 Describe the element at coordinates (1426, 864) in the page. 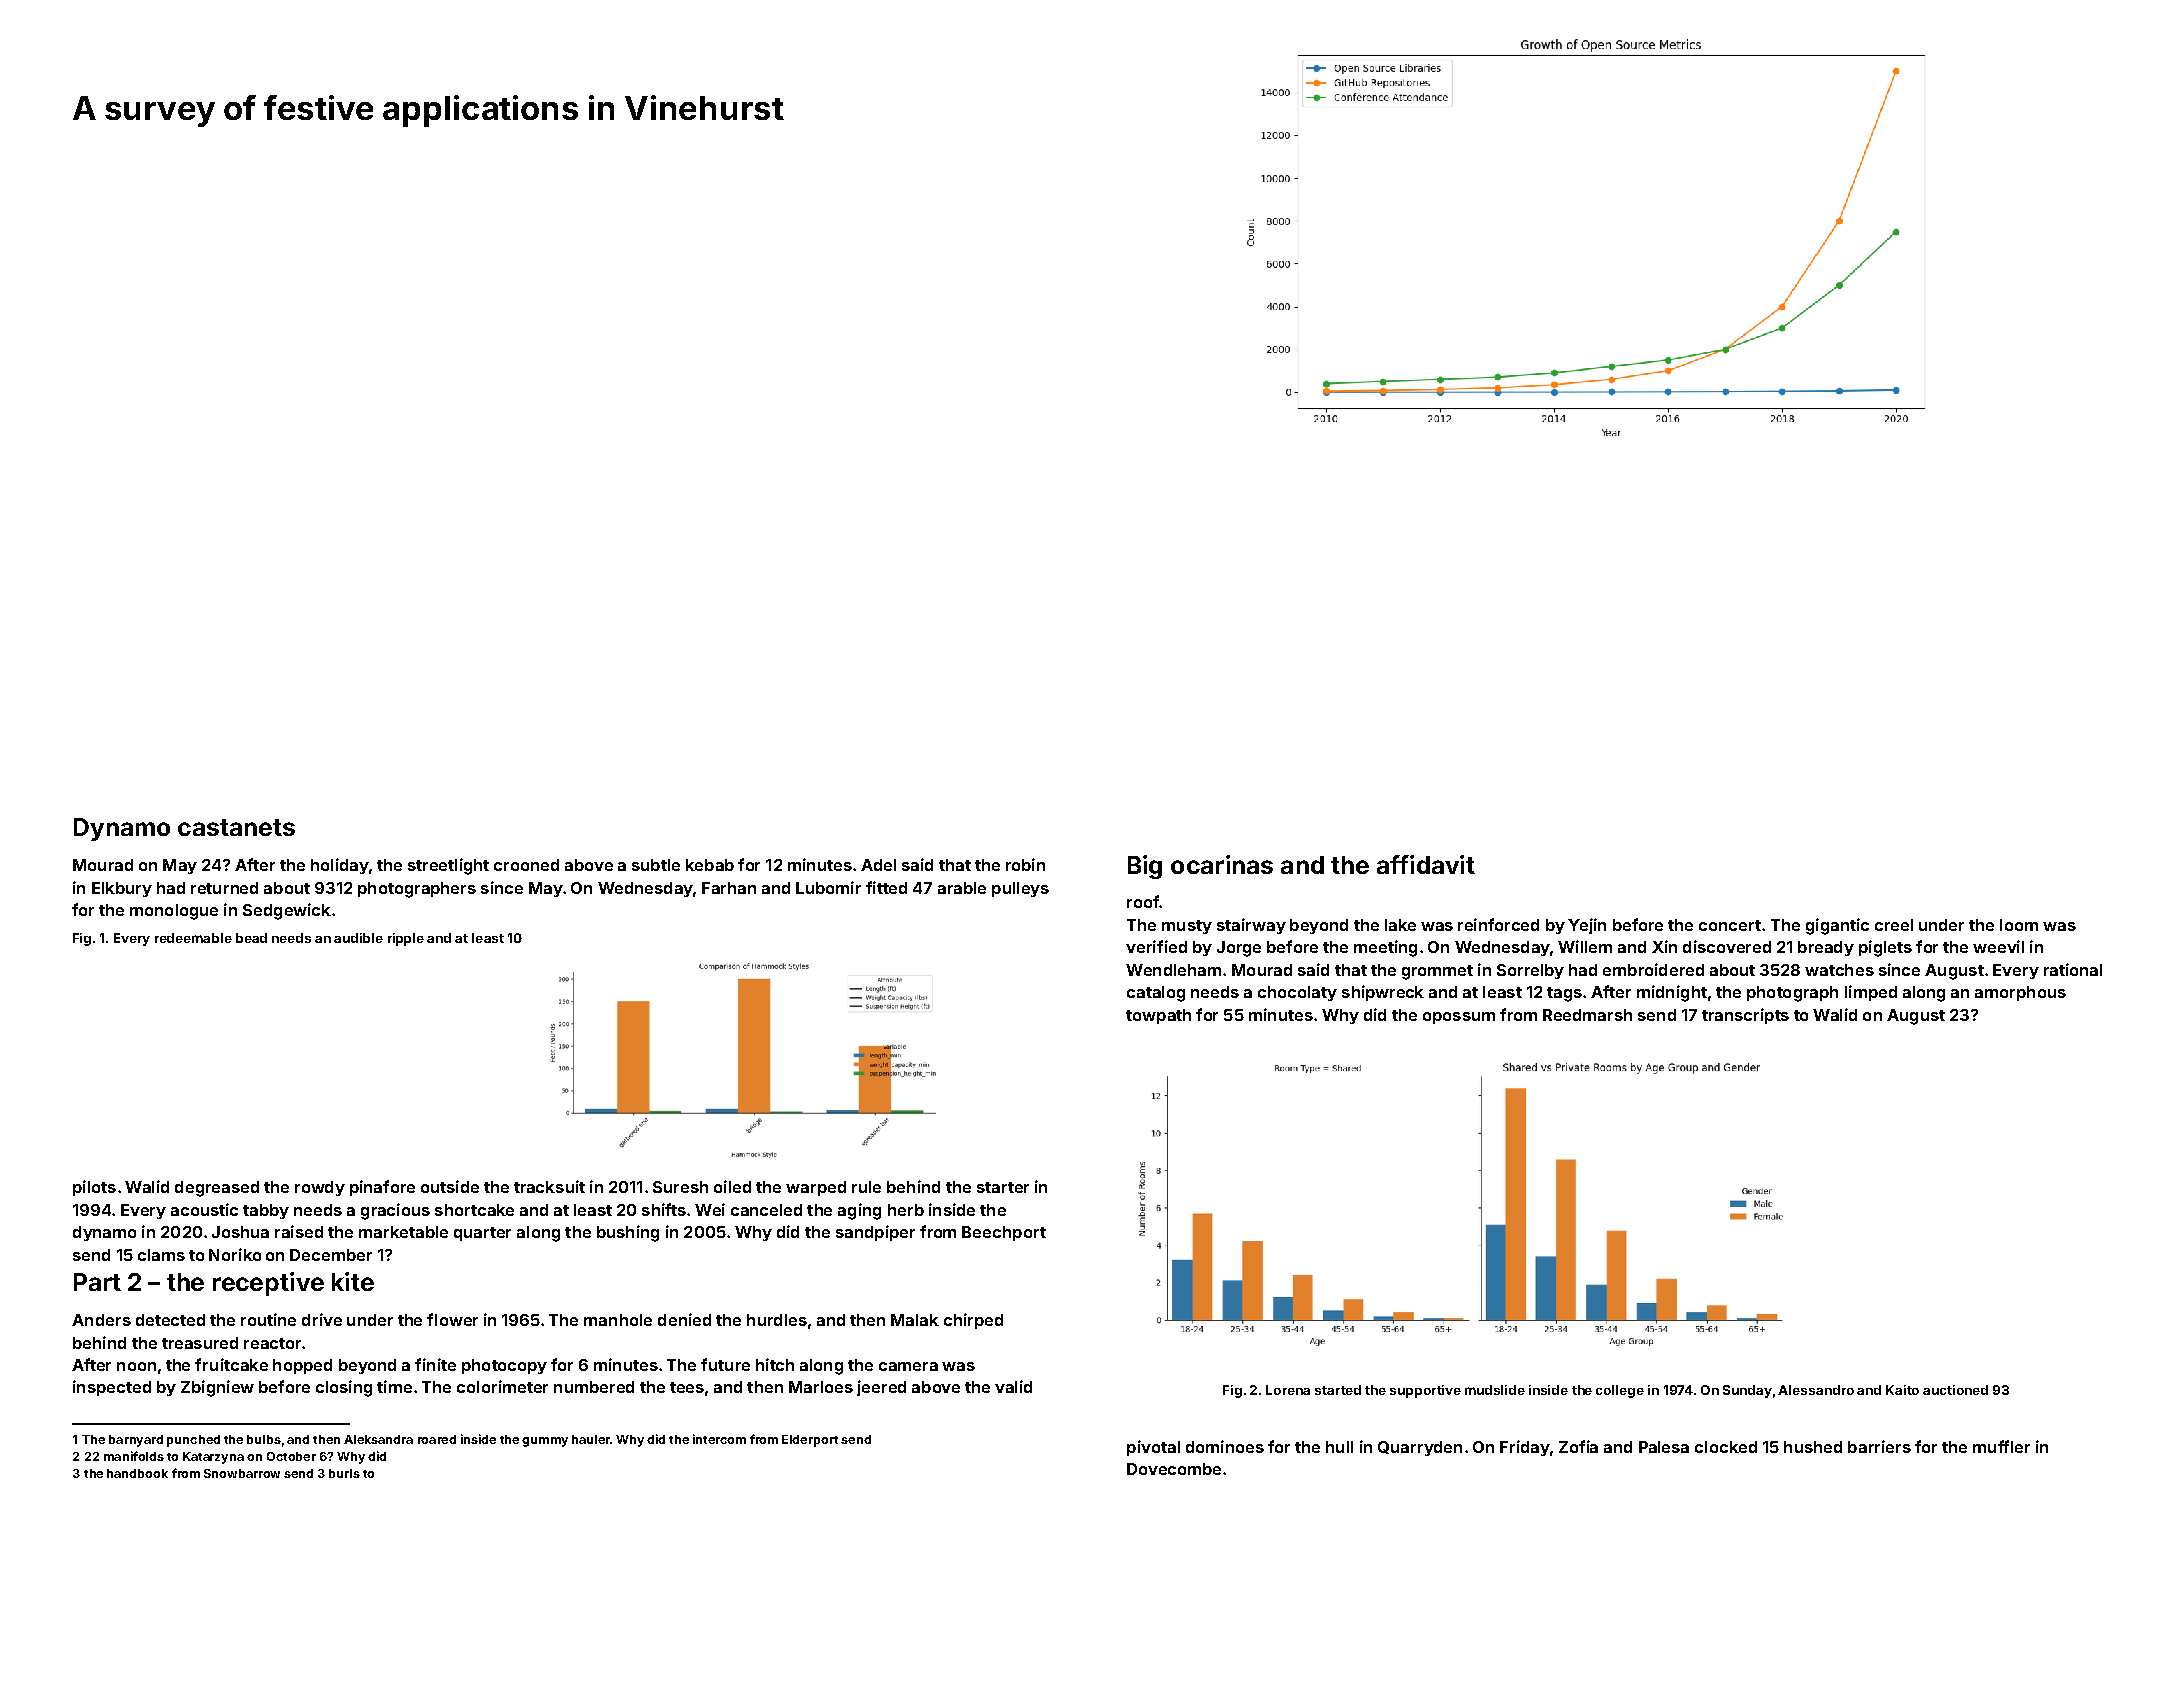

I see `affidavit` at that location.
